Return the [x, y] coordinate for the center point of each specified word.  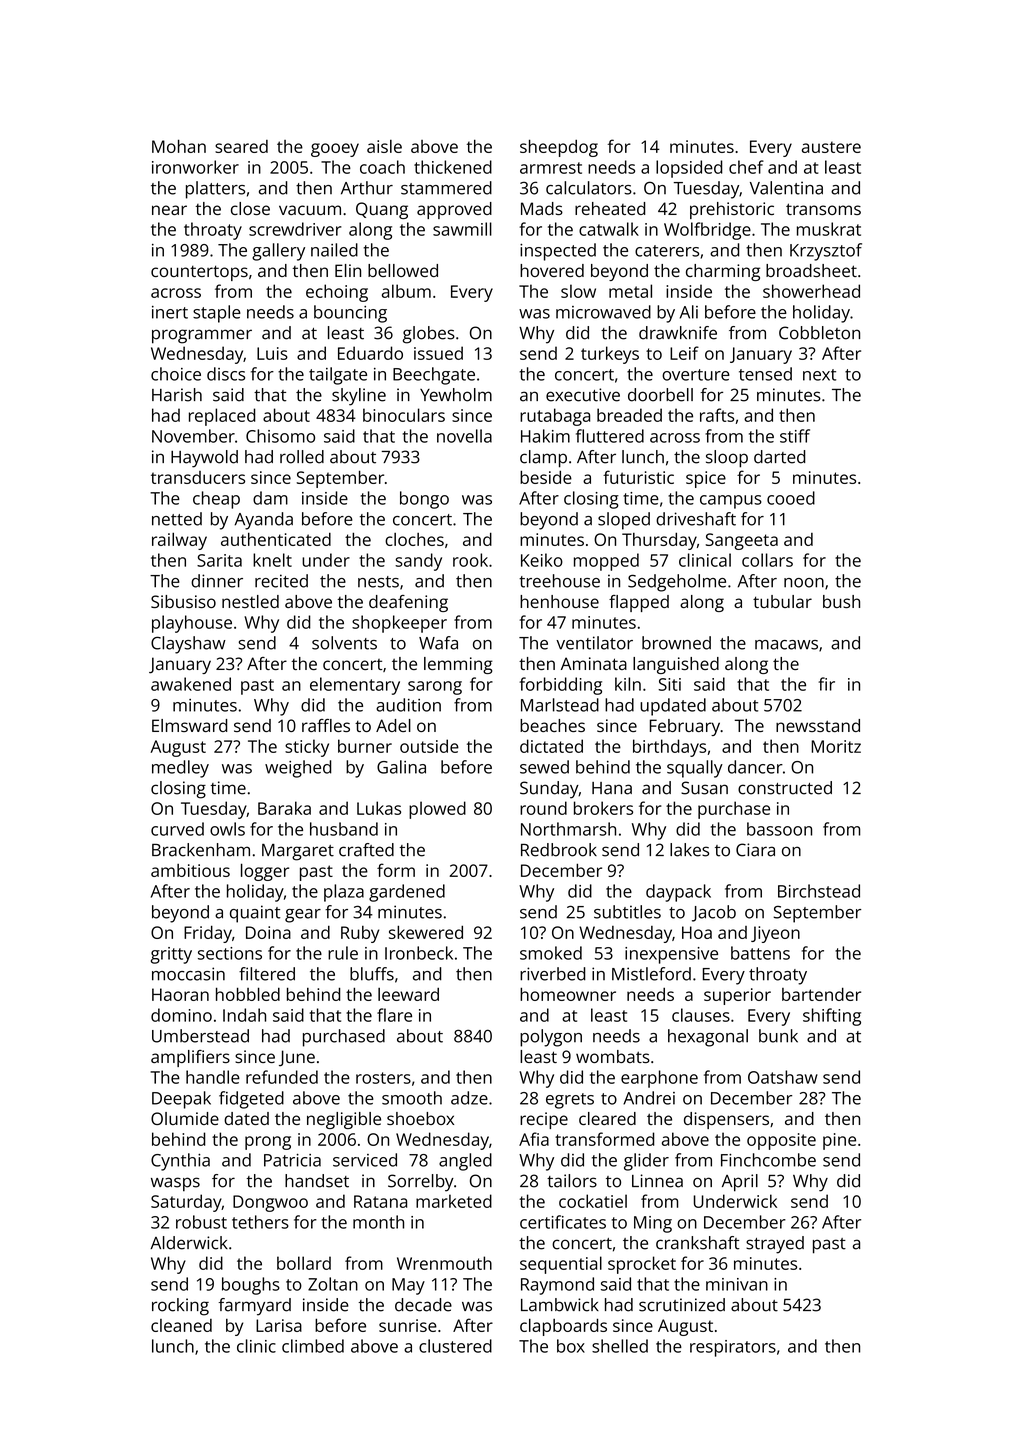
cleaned [181, 1325]
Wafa [438, 643]
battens [760, 953]
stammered [446, 188]
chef [746, 167]
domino [181, 1015]
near [169, 210]
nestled [250, 601]
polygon [551, 1038]
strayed [775, 1245]
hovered [552, 270]
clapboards [563, 1327]
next [819, 375]
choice [176, 374]
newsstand [818, 725]
